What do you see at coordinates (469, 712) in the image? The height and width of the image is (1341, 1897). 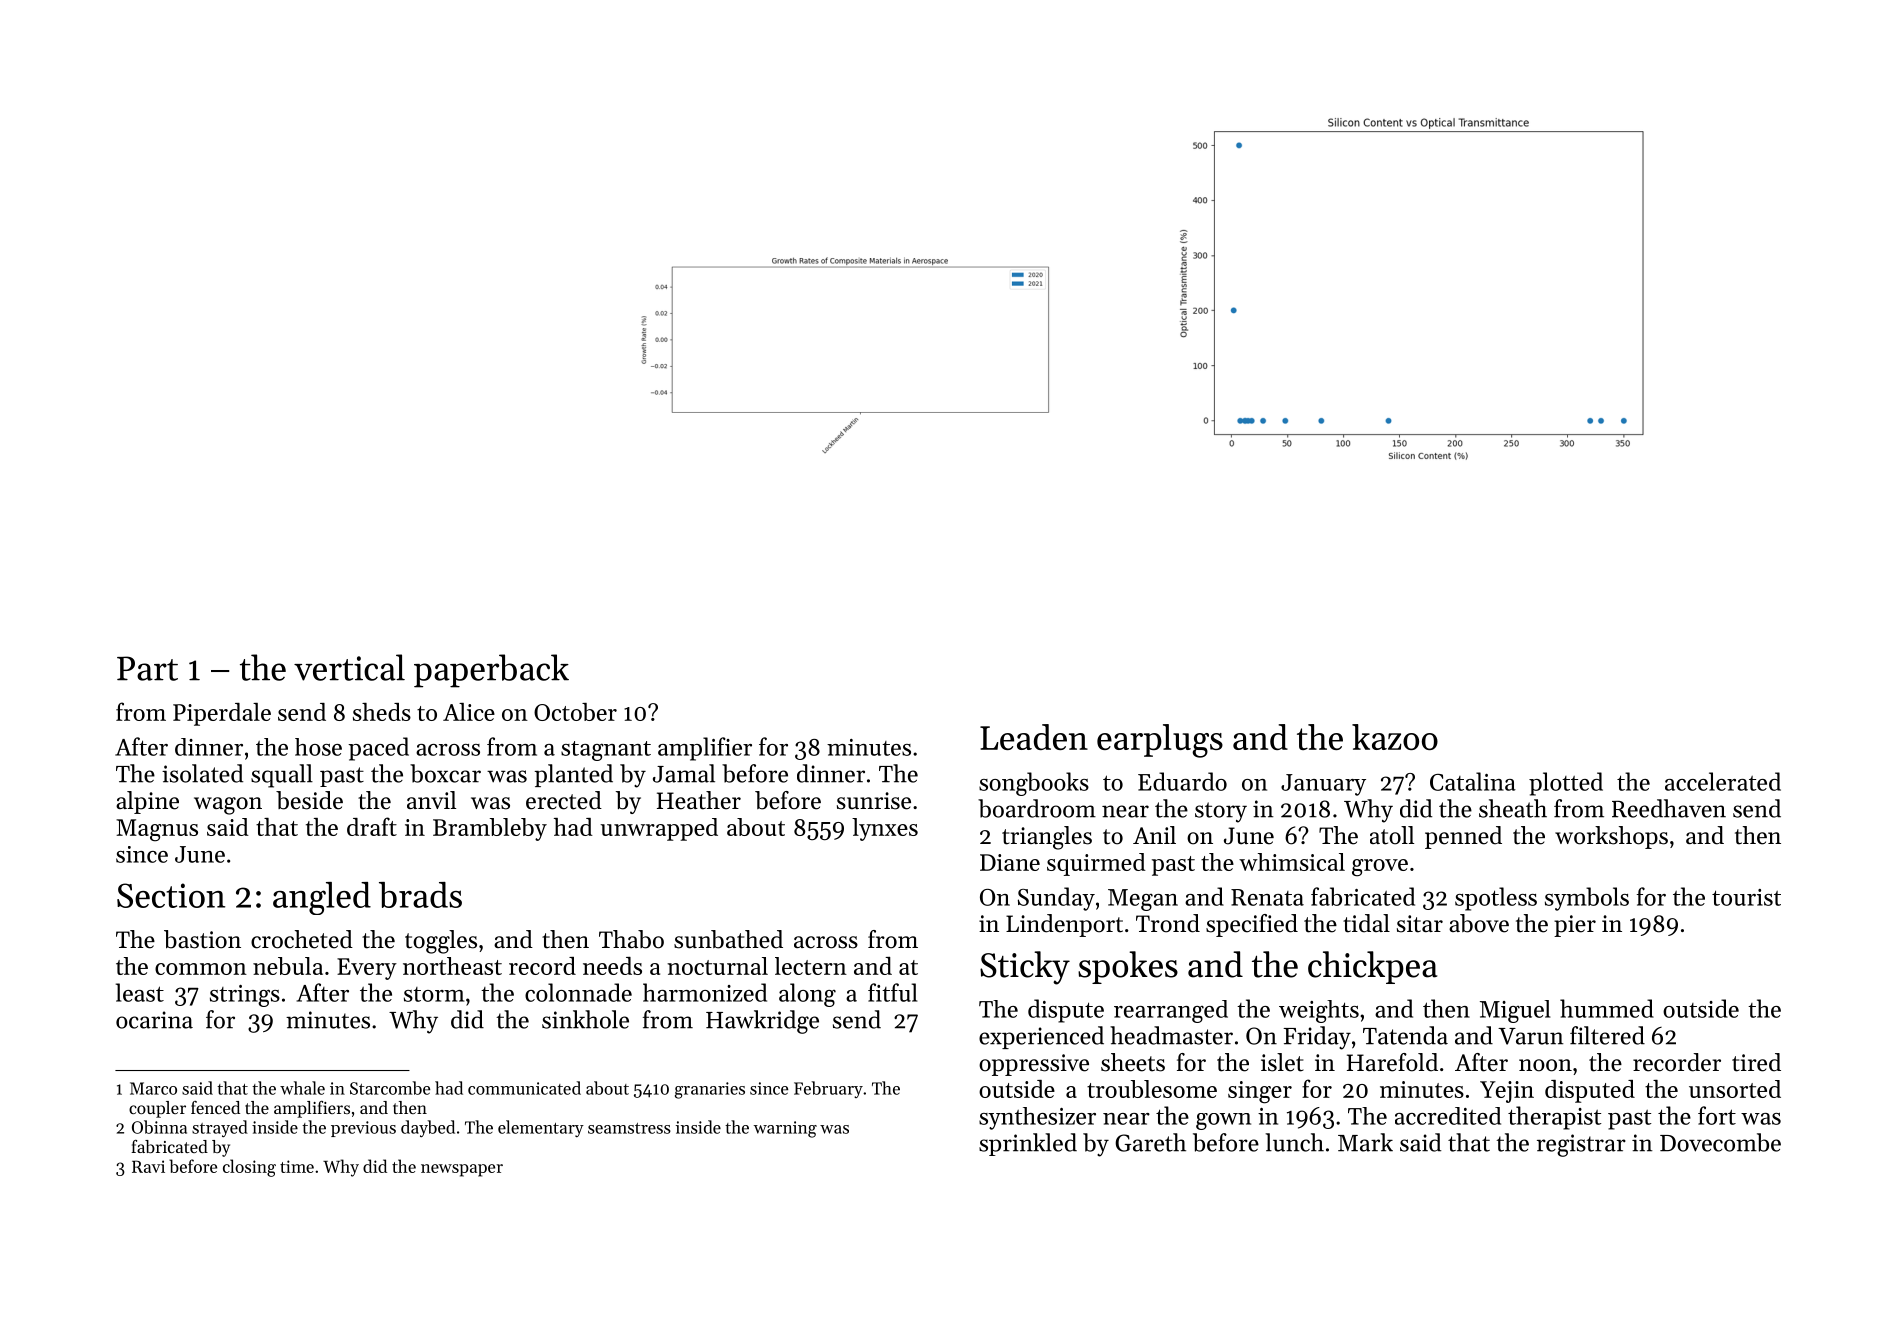 I see `Alice` at bounding box center [469, 712].
